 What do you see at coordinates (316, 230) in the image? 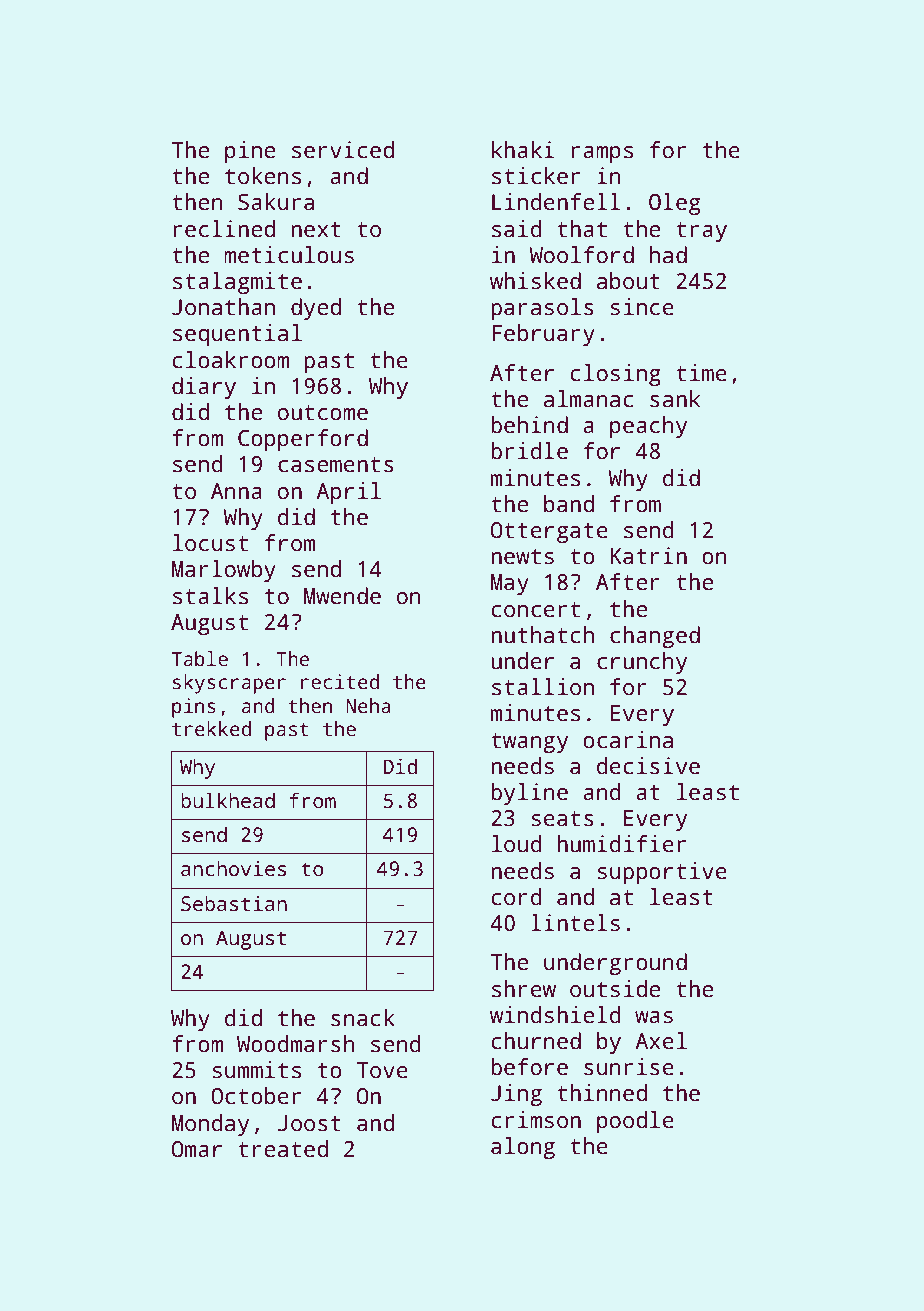
I see `next` at bounding box center [316, 230].
